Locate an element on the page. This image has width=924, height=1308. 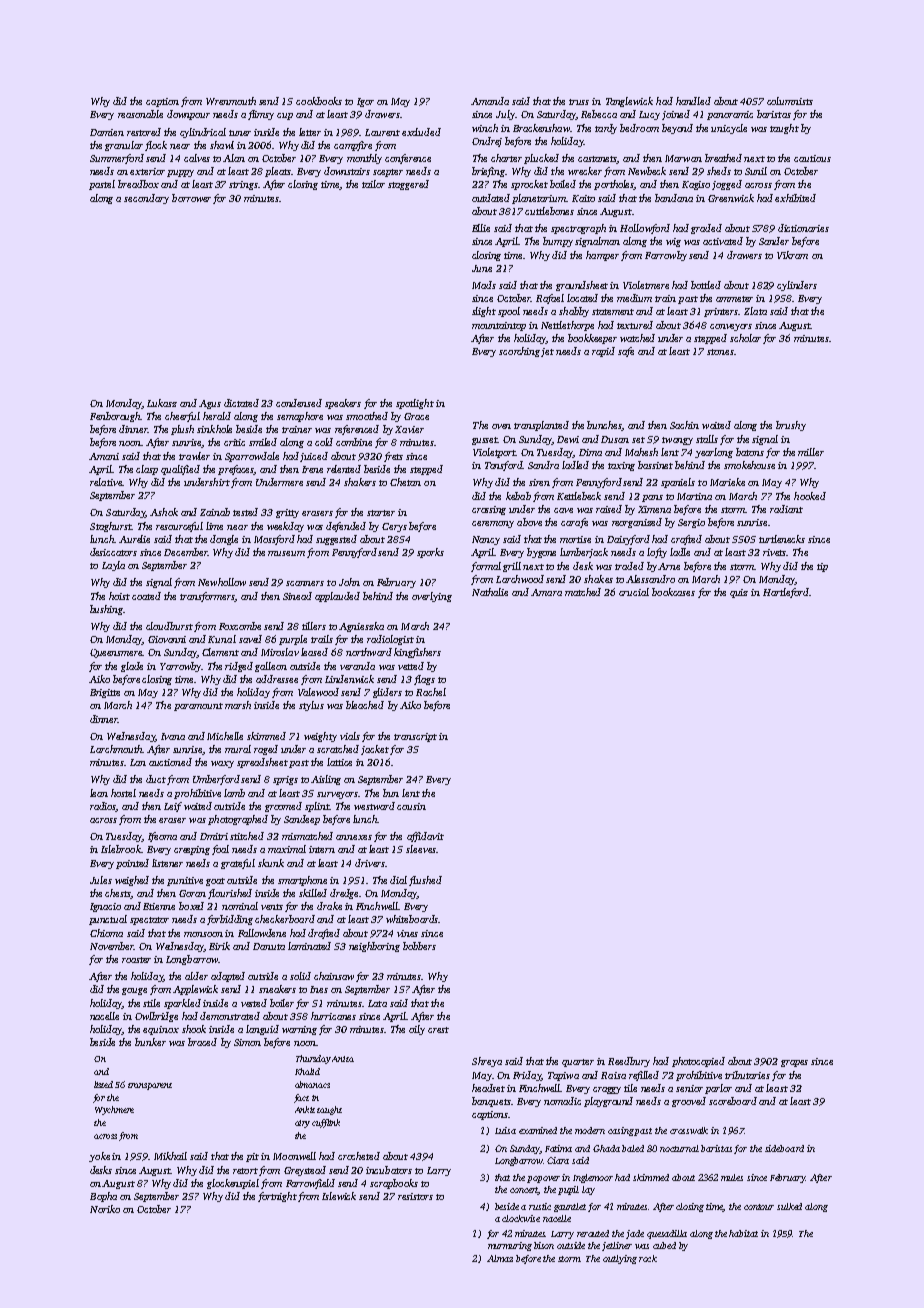
November is located at coordinates (112, 946).
